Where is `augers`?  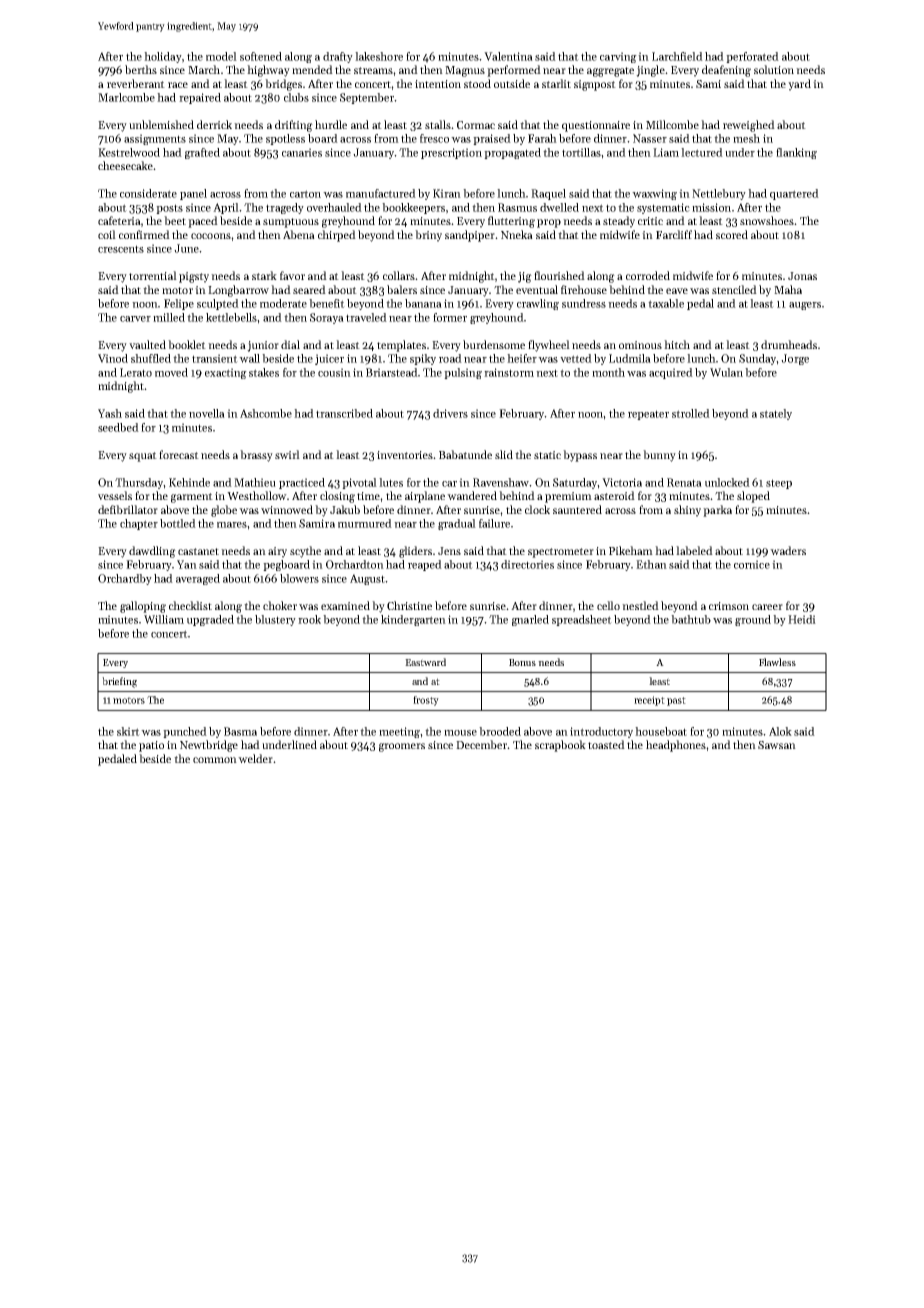
augers is located at coordinates (805, 306).
